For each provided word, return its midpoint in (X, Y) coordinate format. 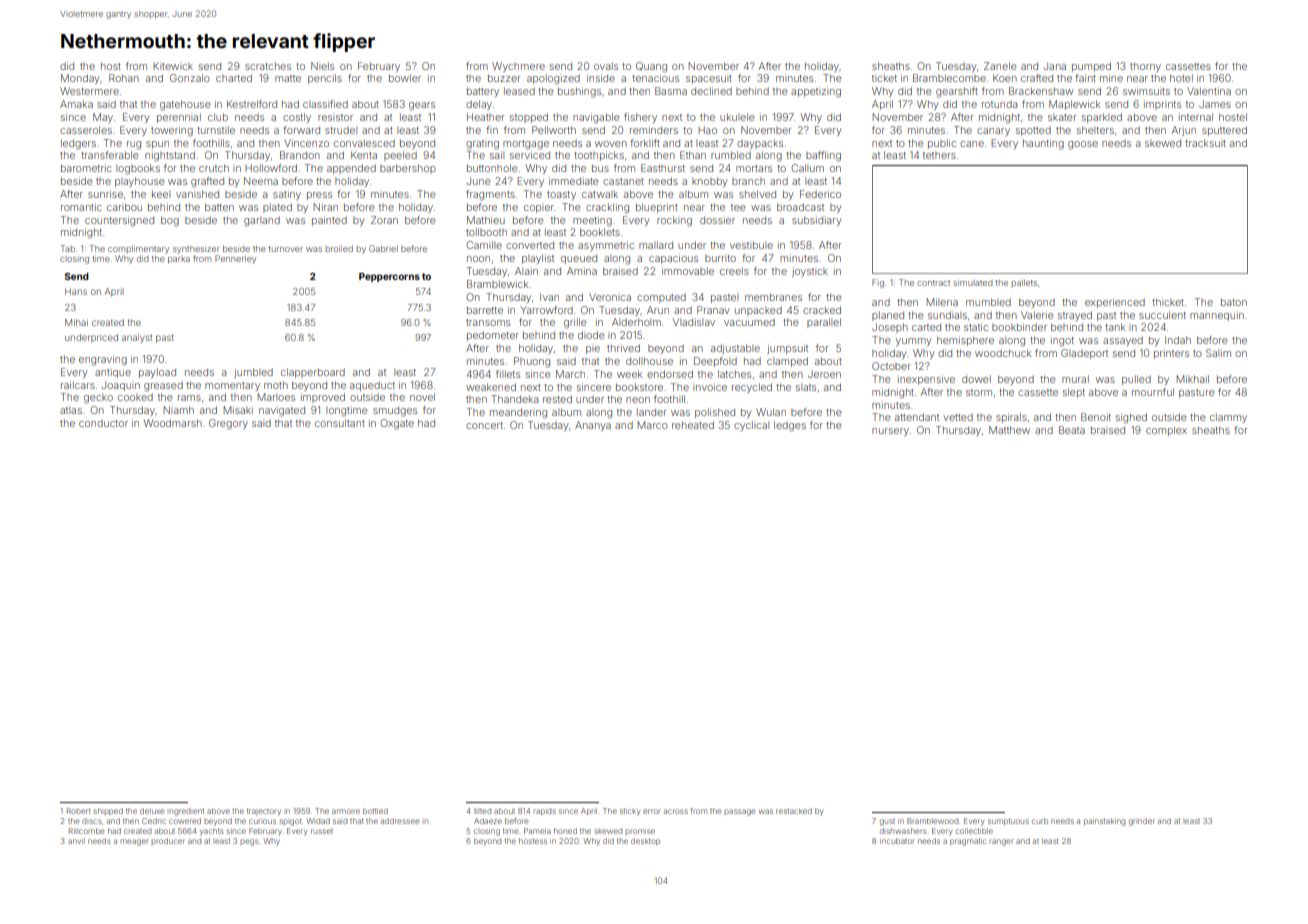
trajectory (264, 812)
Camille (484, 245)
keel (161, 194)
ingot (1062, 341)
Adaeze (488, 821)
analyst (137, 338)
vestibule (751, 245)
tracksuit (1205, 143)
